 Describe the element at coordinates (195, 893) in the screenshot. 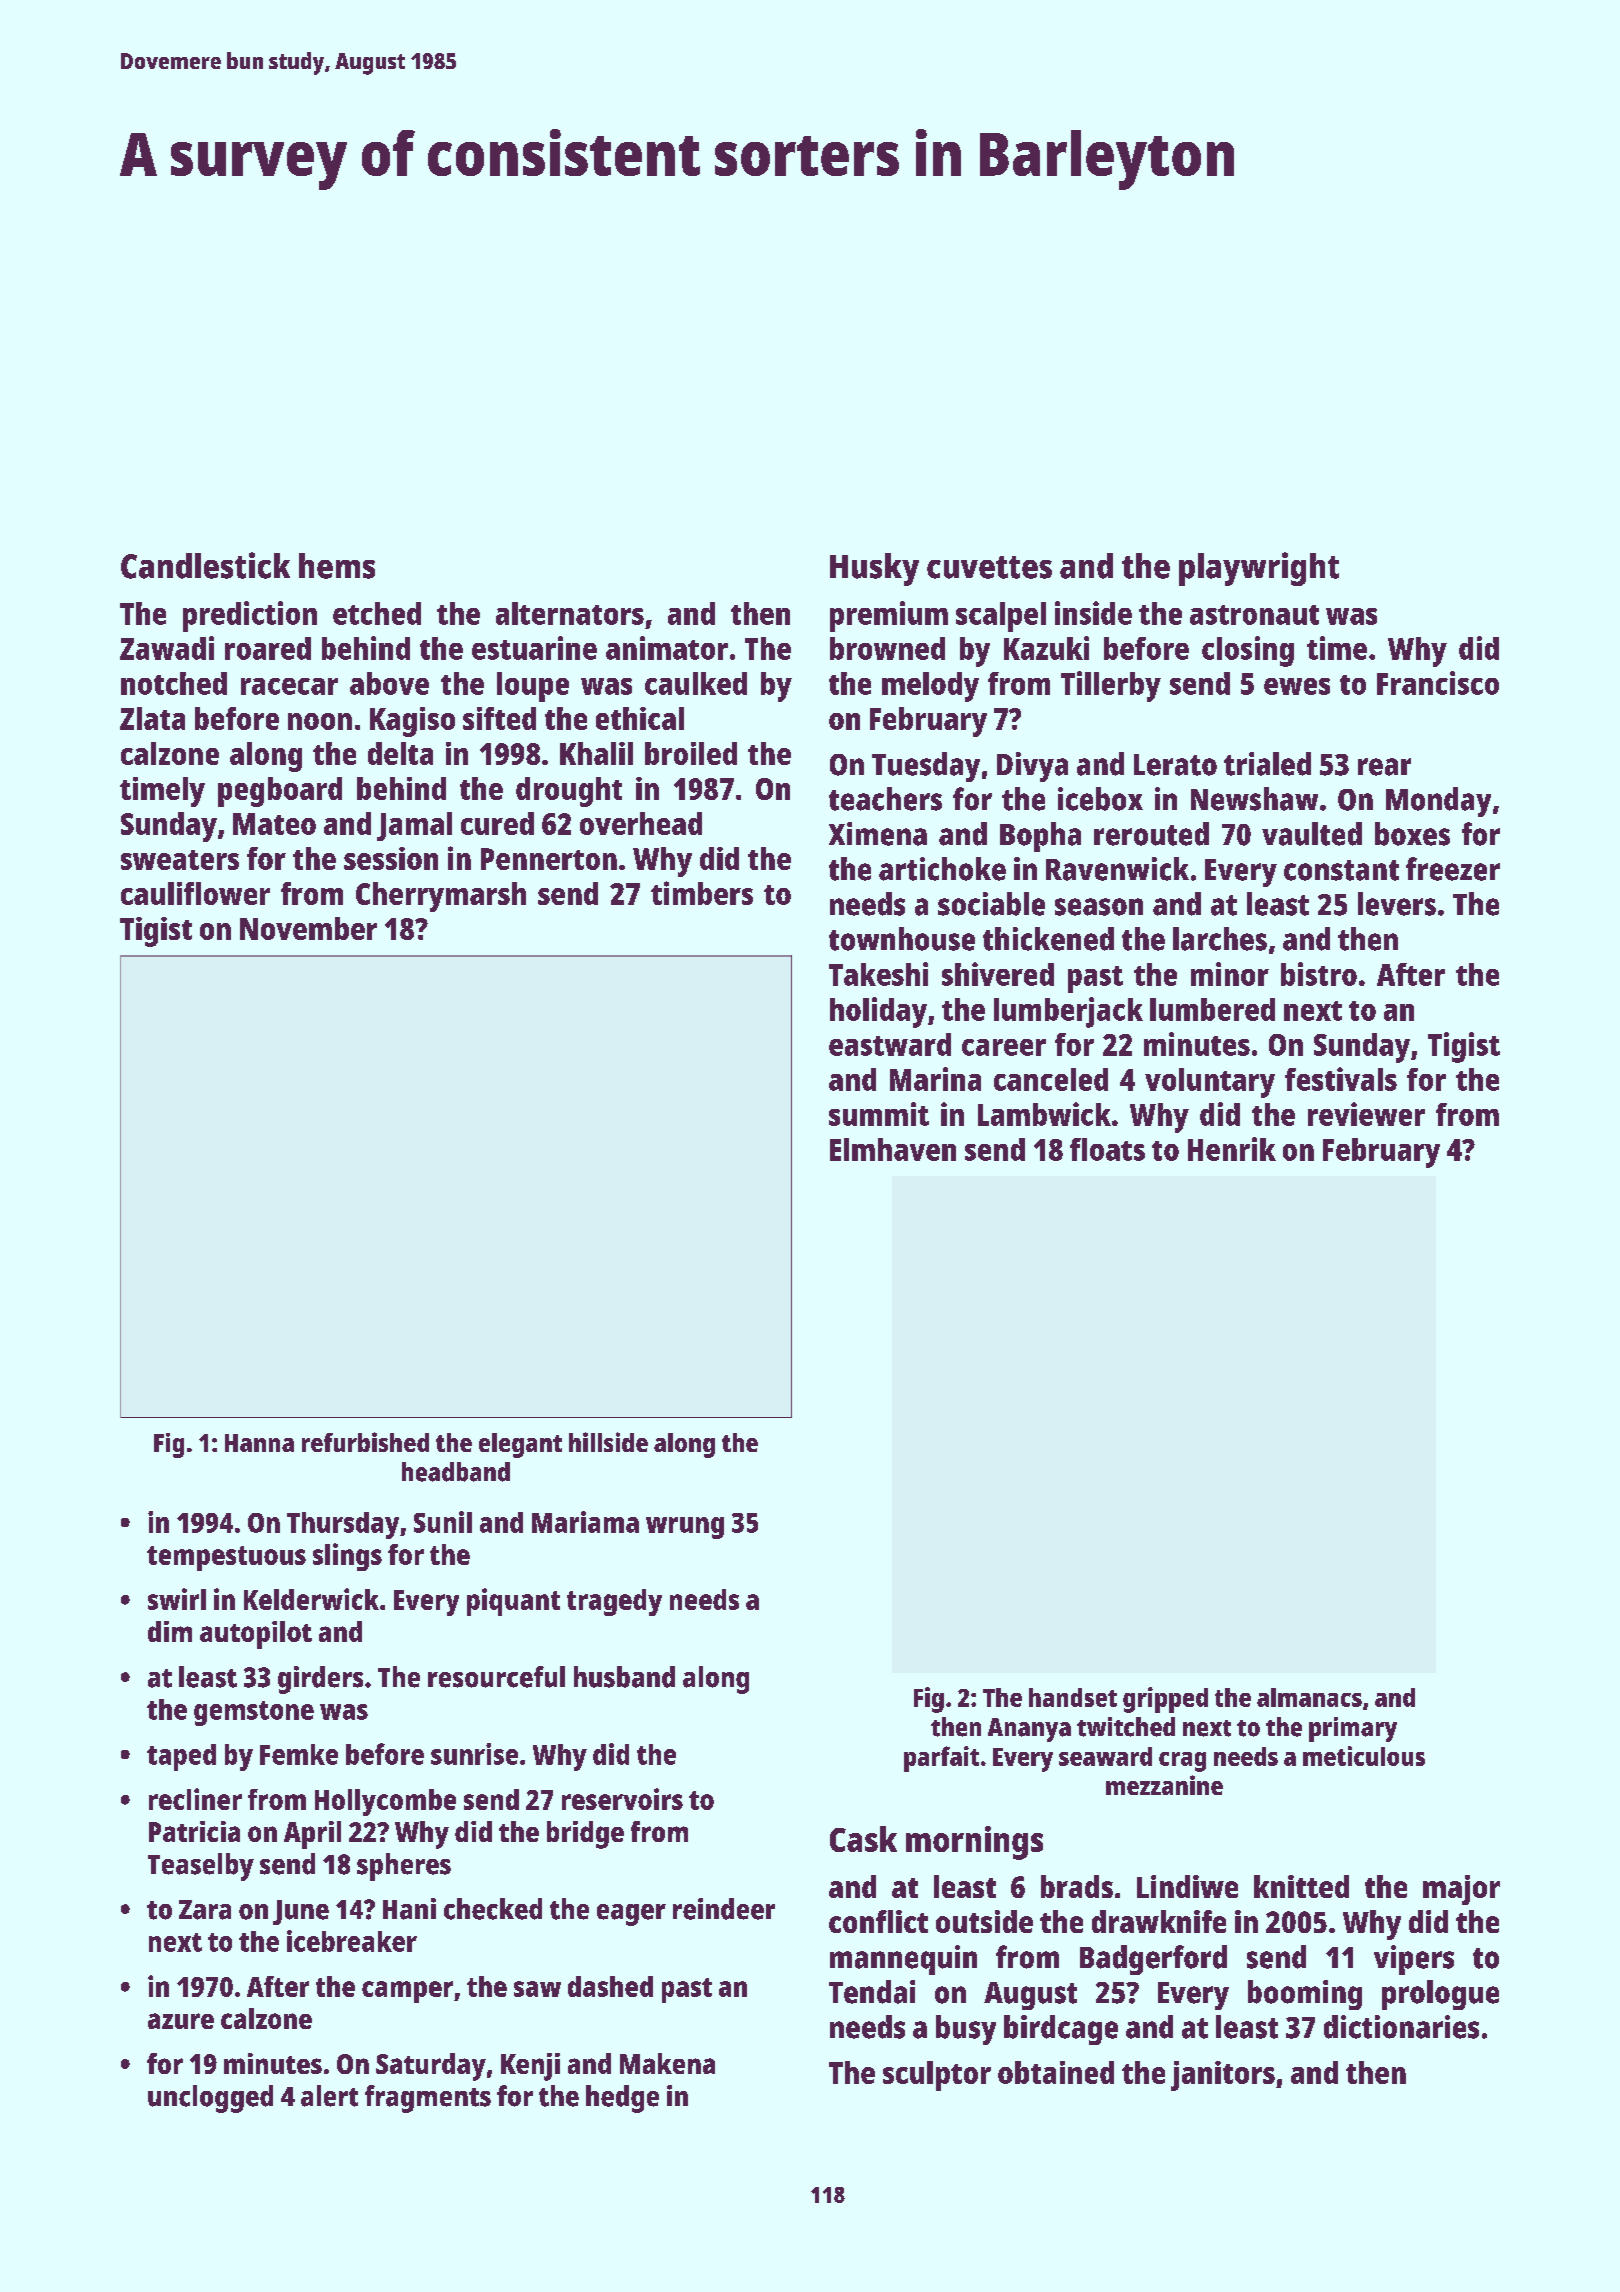

I see `cauliflower` at that location.
